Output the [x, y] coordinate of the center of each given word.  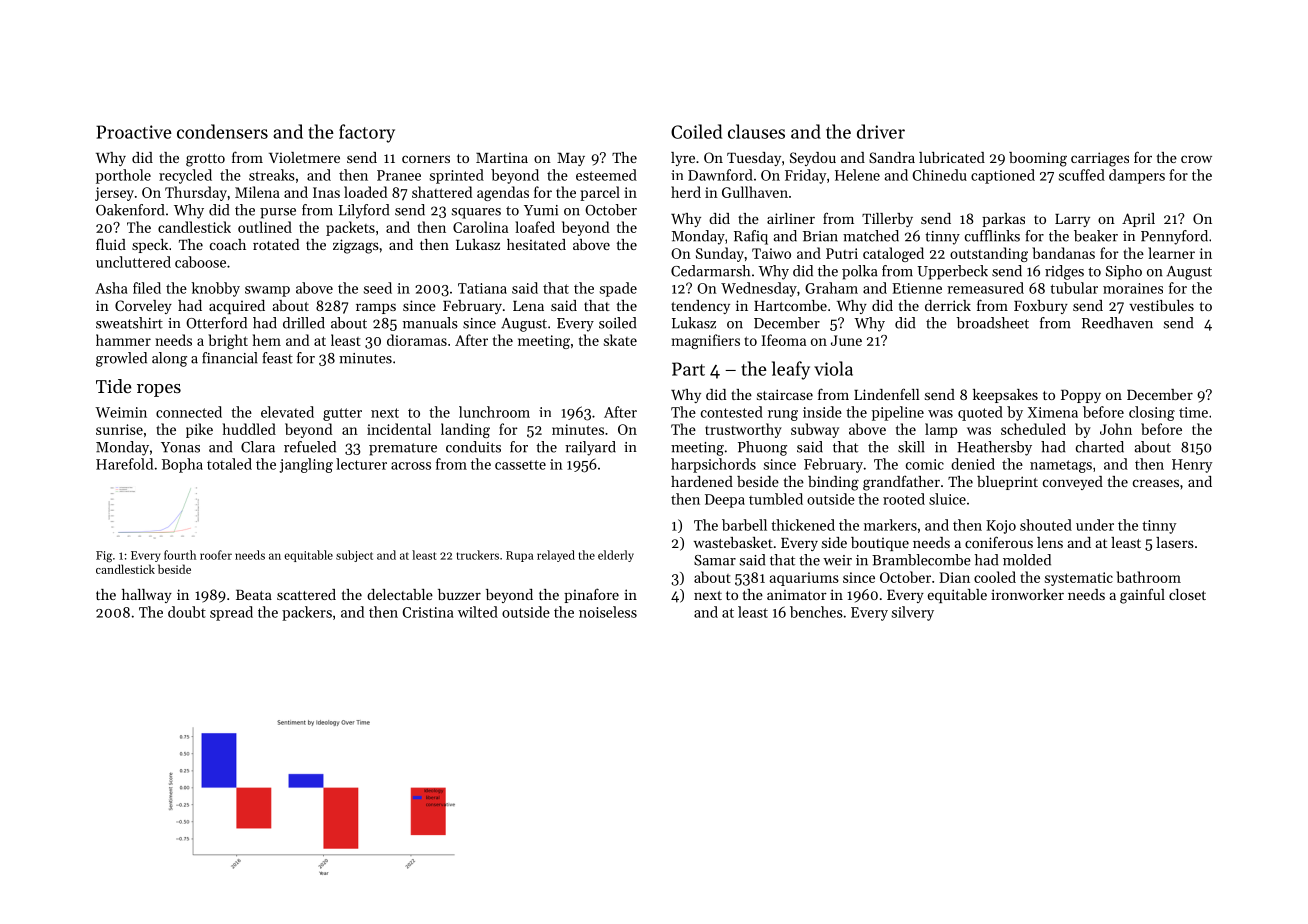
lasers [1175, 542]
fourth [180, 555]
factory [367, 133]
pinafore [591, 595]
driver [881, 131]
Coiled [696, 131]
